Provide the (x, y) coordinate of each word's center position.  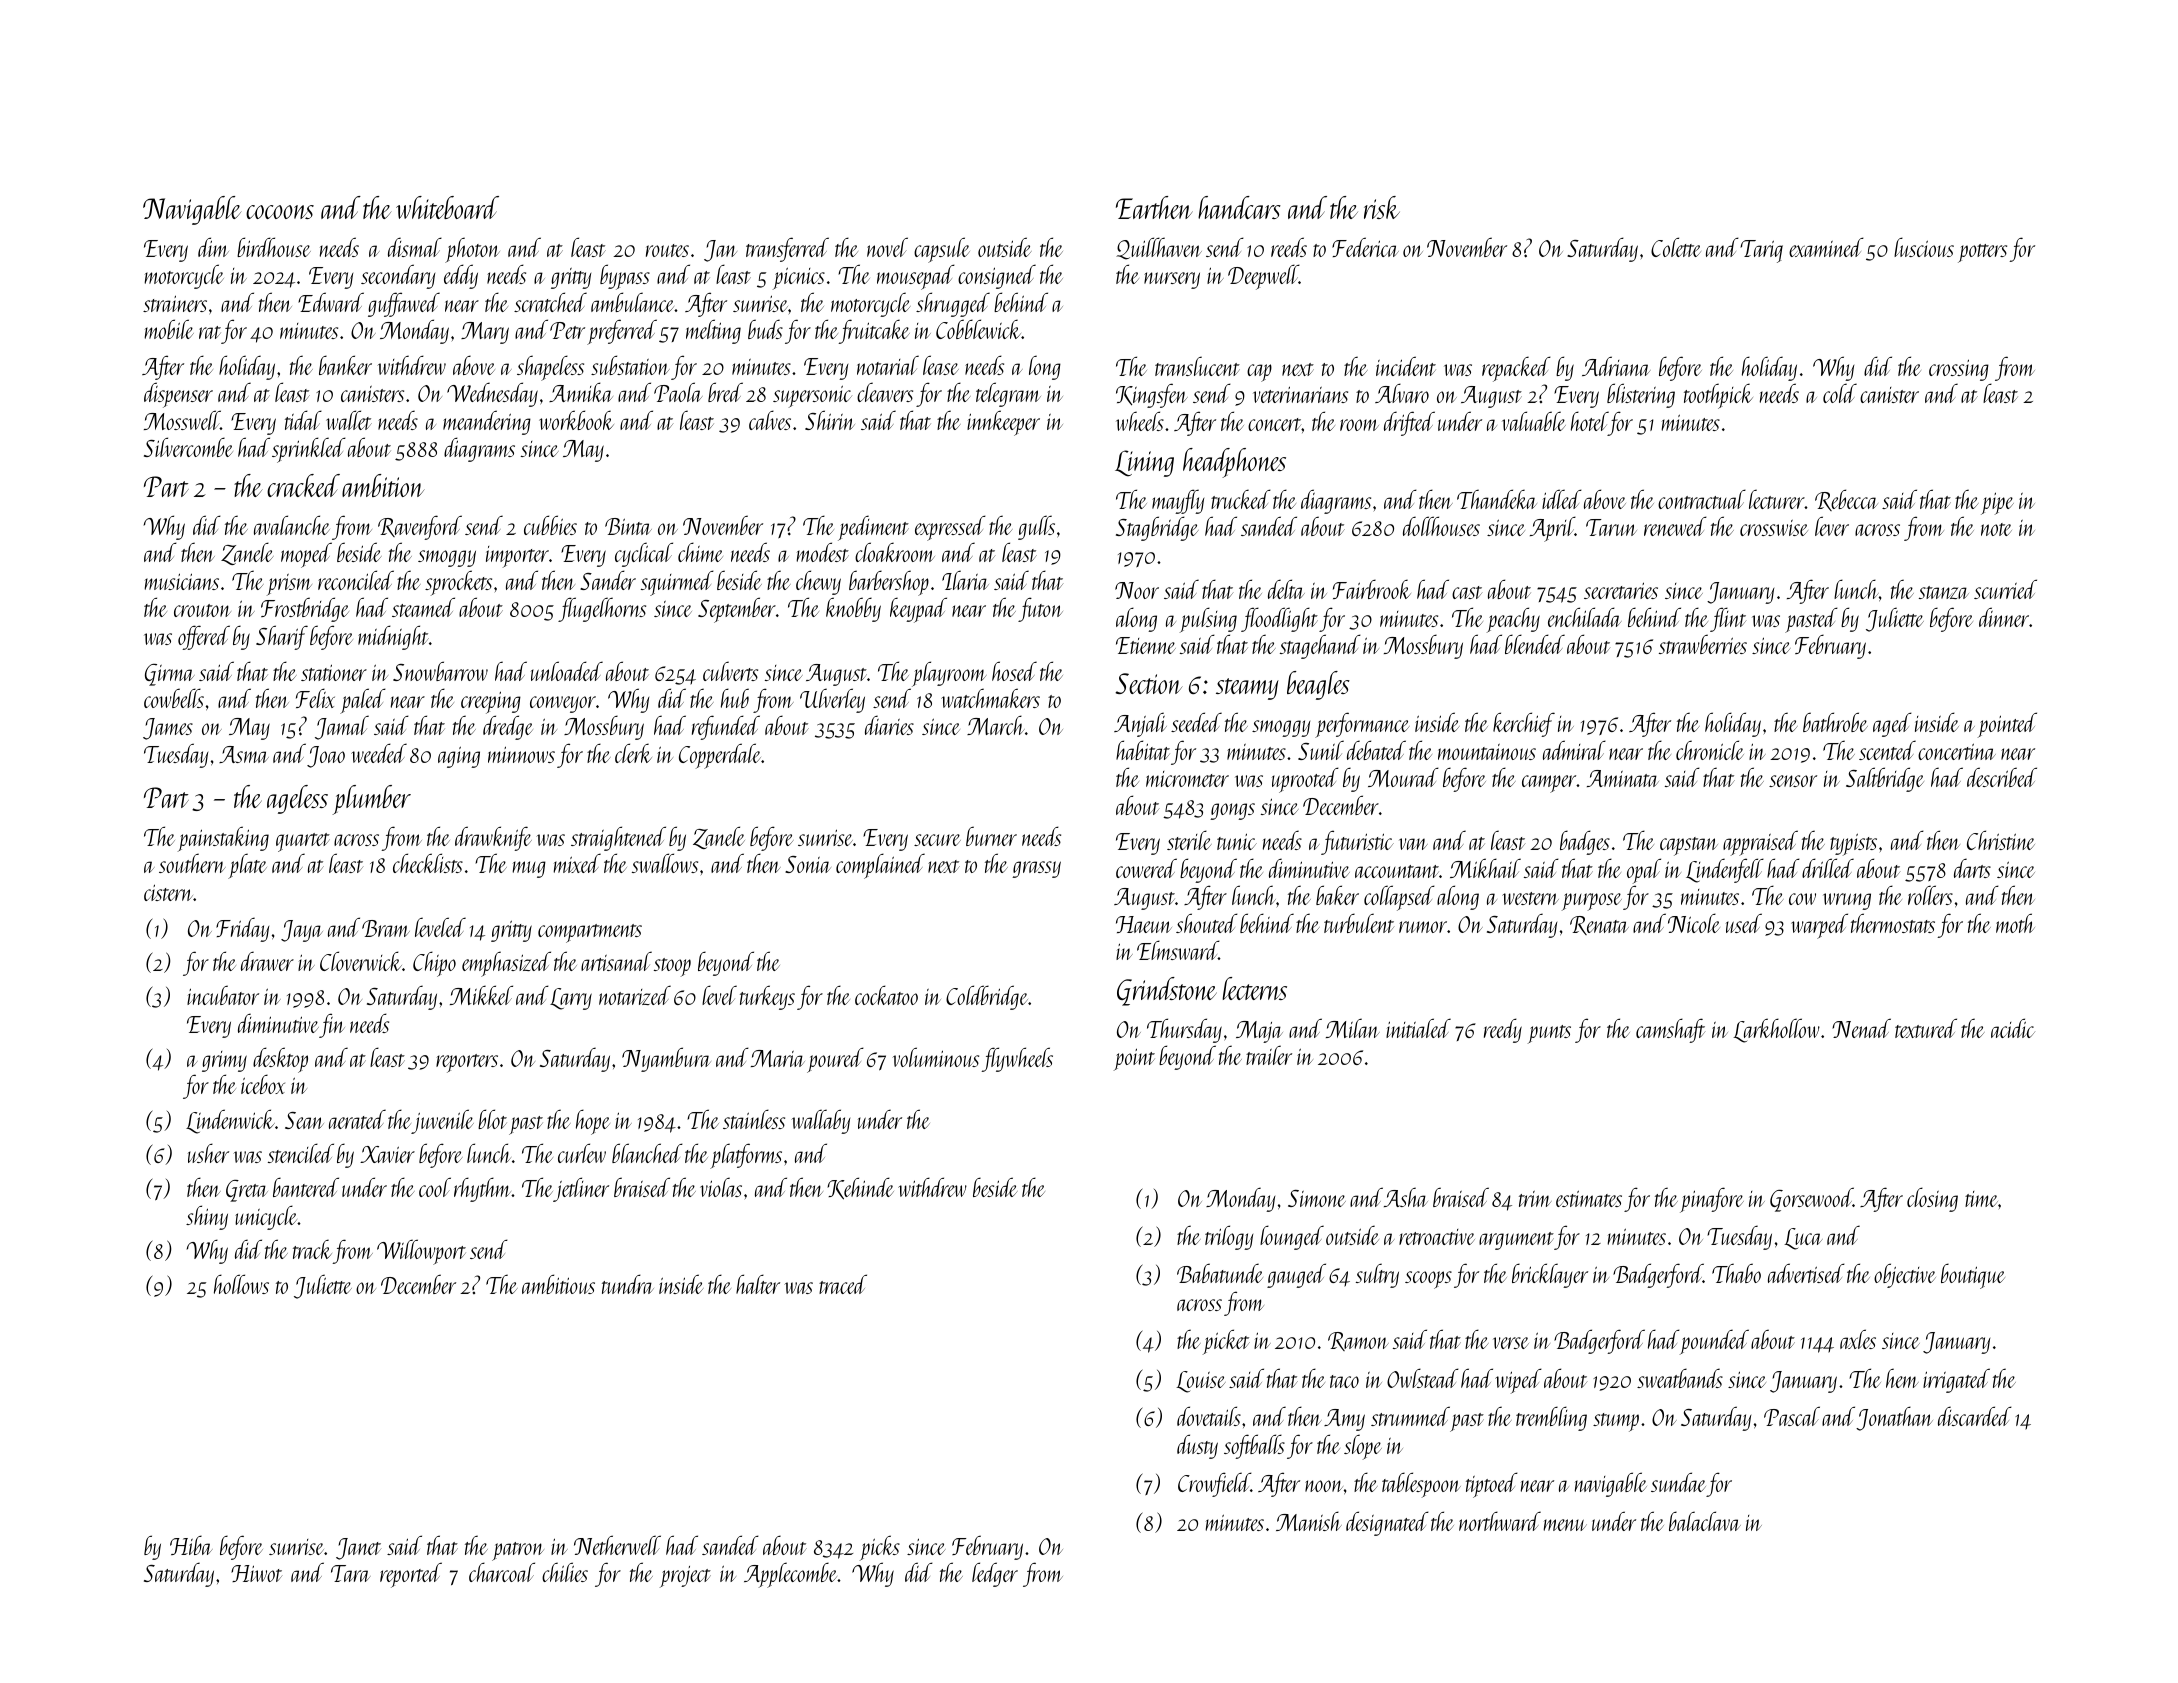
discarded (1975, 1416)
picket (1226, 1342)
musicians (181, 581)
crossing (1959, 370)
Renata (1599, 925)
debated (1376, 750)
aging (459, 757)
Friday (242, 929)
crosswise (1774, 528)
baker (1337, 895)
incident (1406, 366)
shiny (207, 1217)
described (2002, 777)
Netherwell (617, 1545)
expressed (950, 529)
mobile (169, 329)
